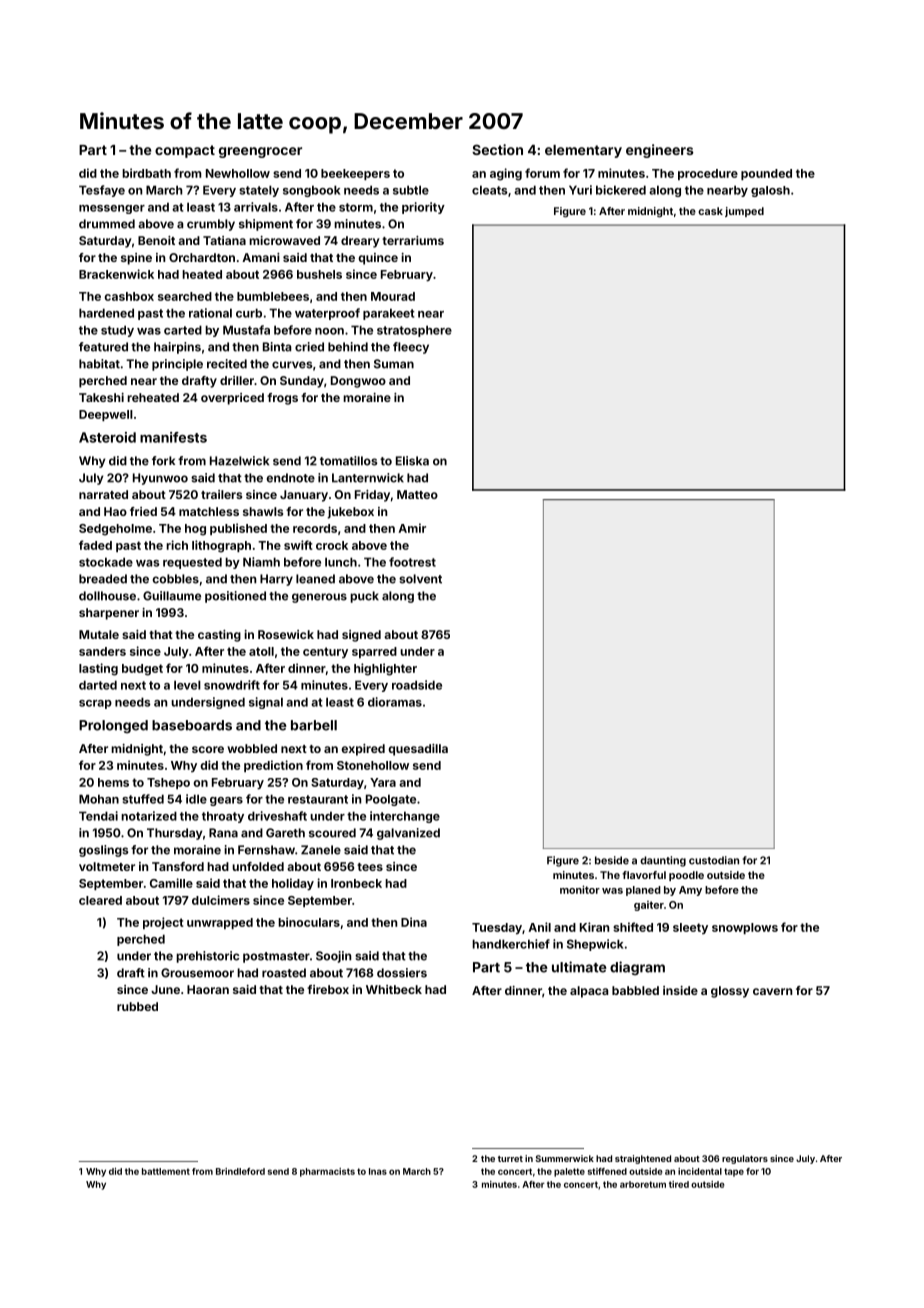  What do you see at coordinates (327, 1172) in the screenshot?
I see `pharmacists` at bounding box center [327, 1172].
